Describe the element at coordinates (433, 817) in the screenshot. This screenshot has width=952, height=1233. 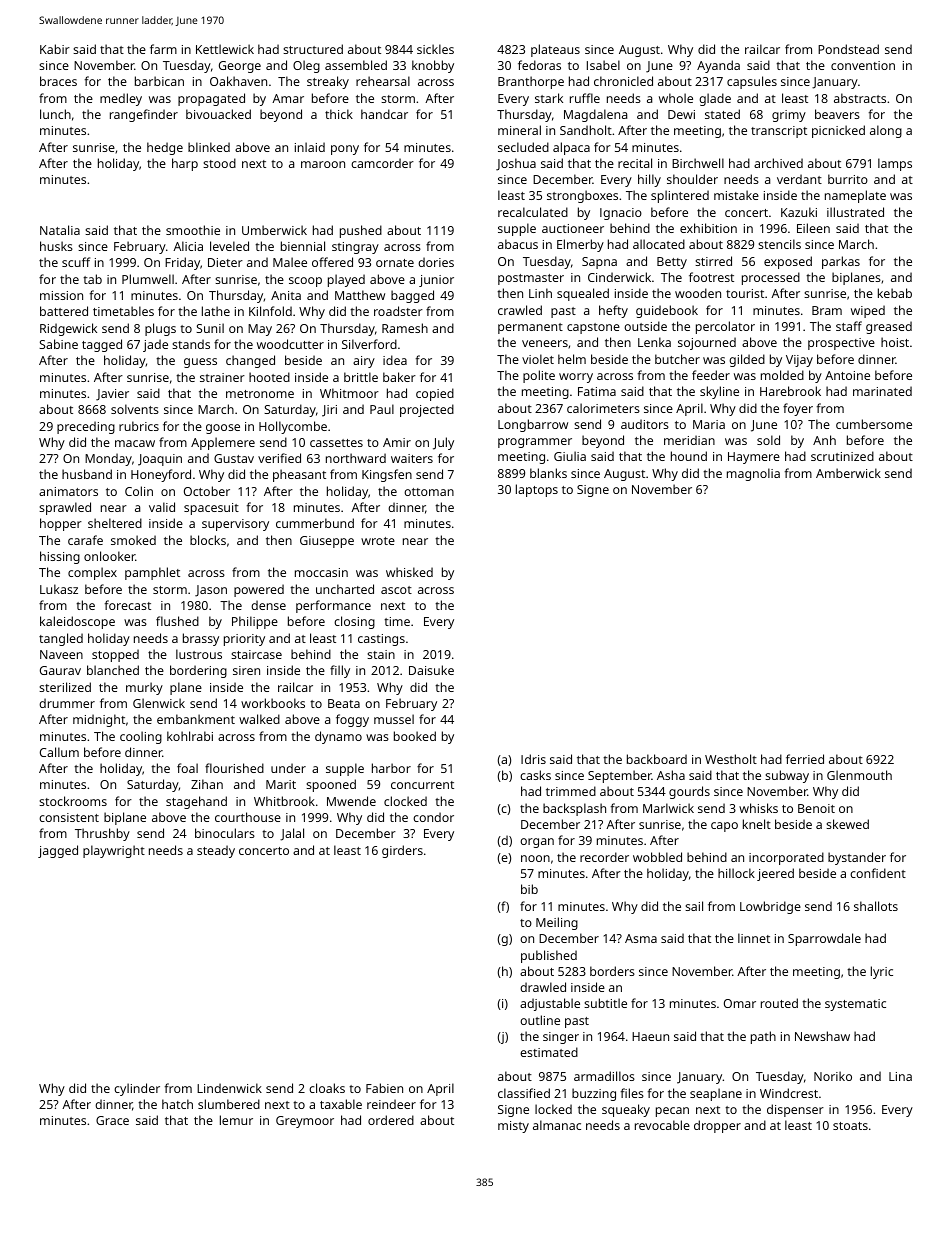
I see `condor` at that location.
